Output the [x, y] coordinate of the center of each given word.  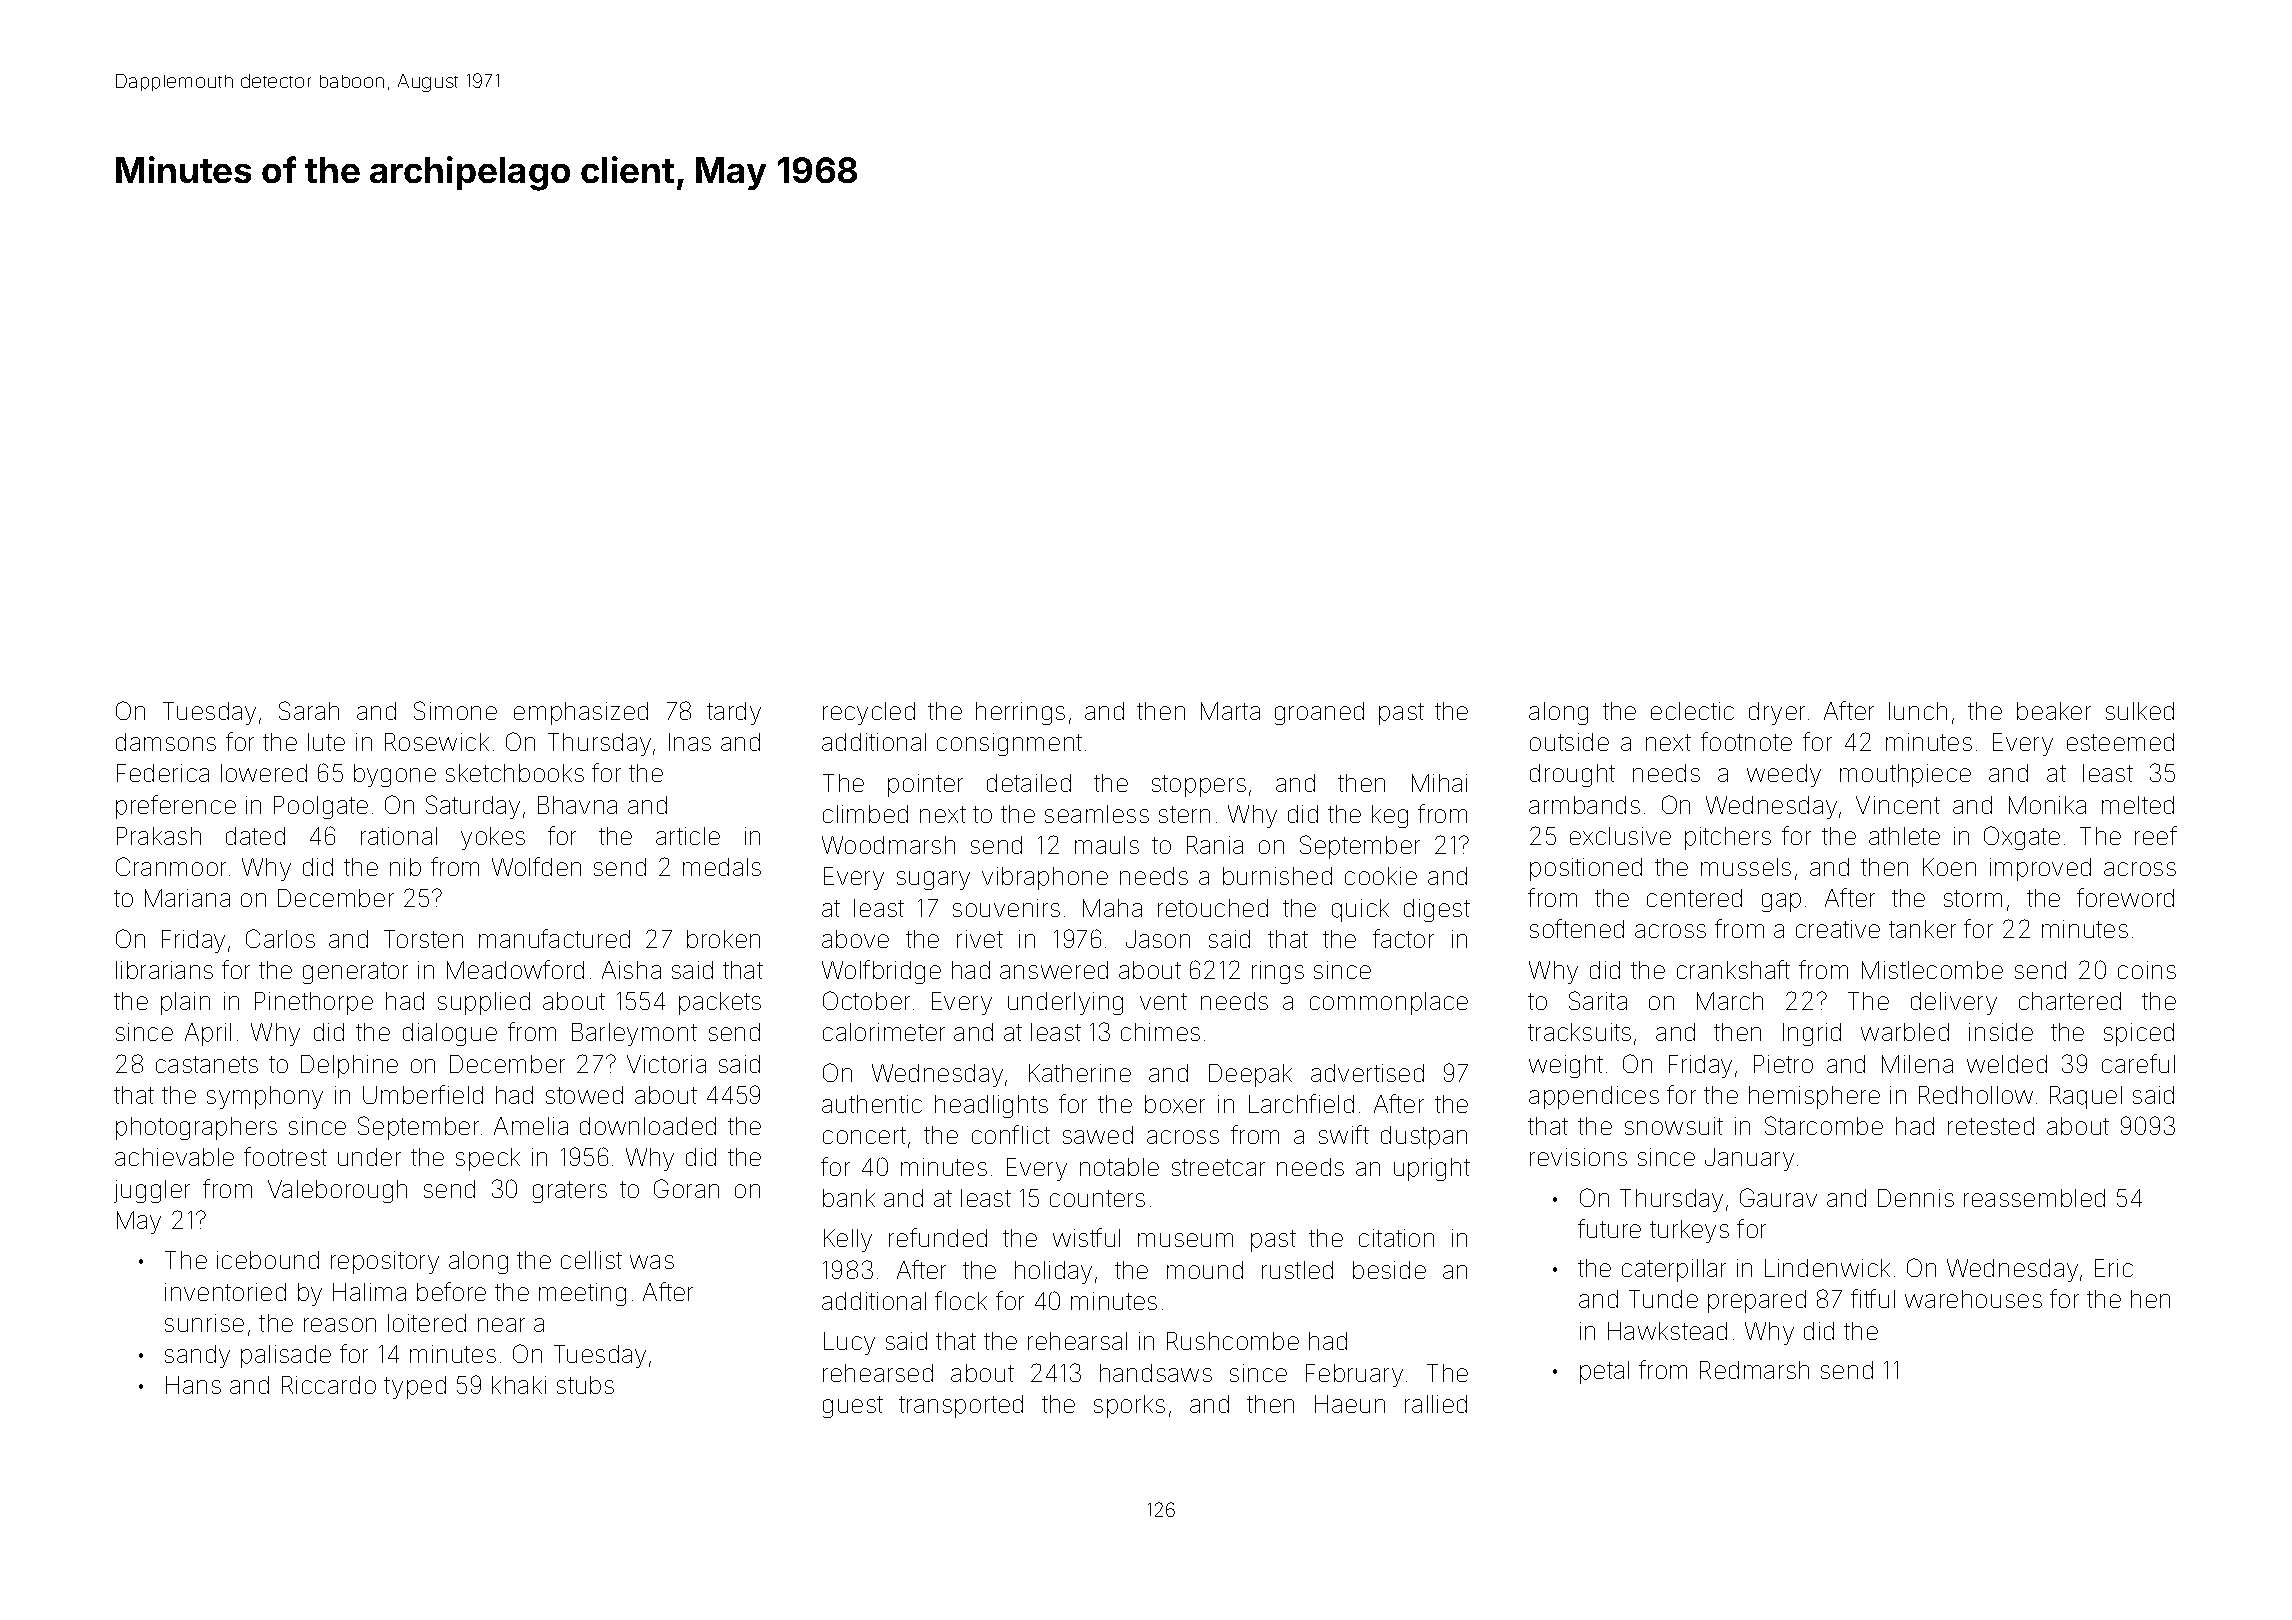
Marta [1230, 711]
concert [864, 1135]
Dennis [1916, 1198]
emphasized [581, 713]
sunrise [204, 1323]
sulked [2140, 711]
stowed [584, 1095]
